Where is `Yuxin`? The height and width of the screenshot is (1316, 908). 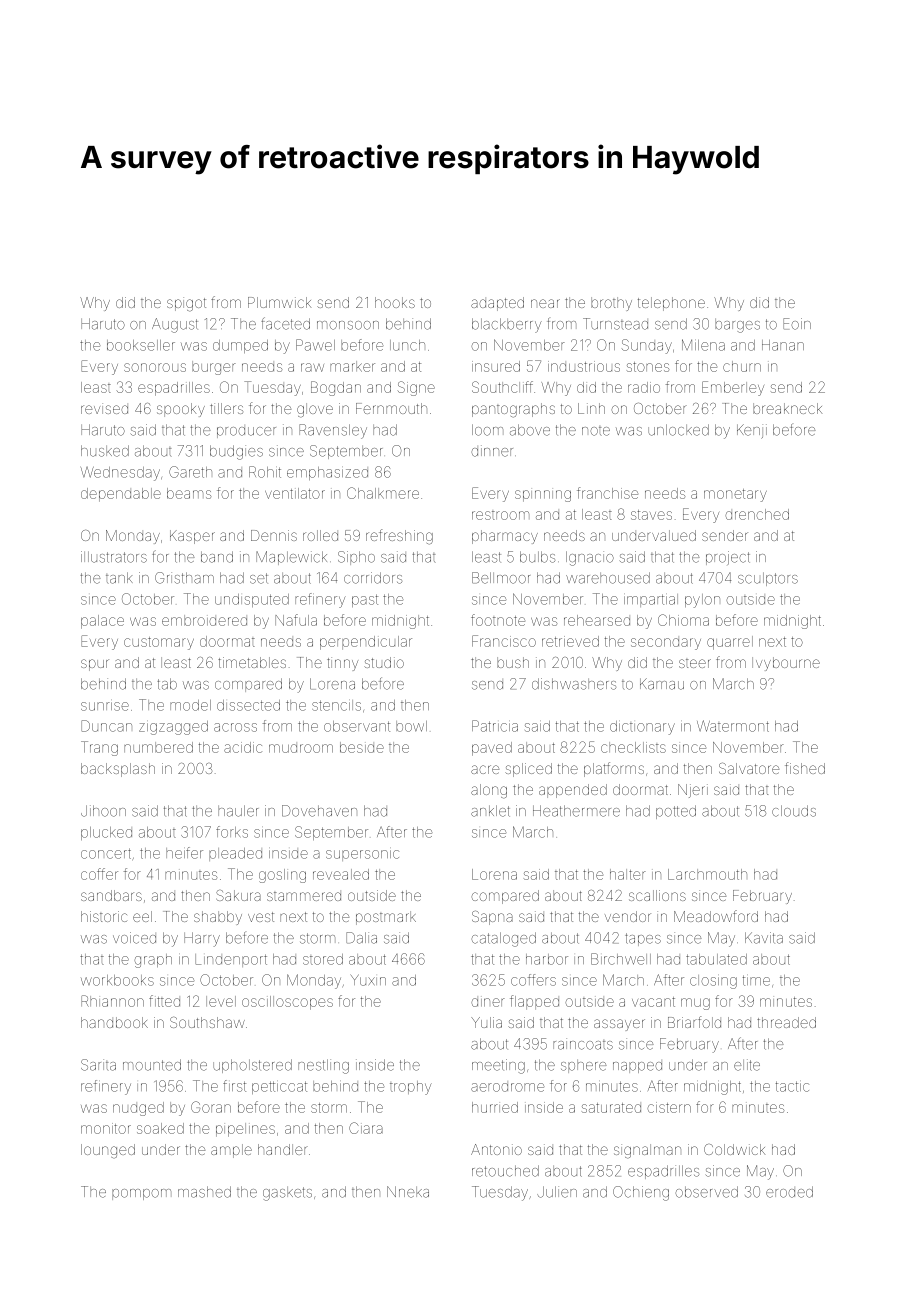 Yuxin is located at coordinates (368, 980).
